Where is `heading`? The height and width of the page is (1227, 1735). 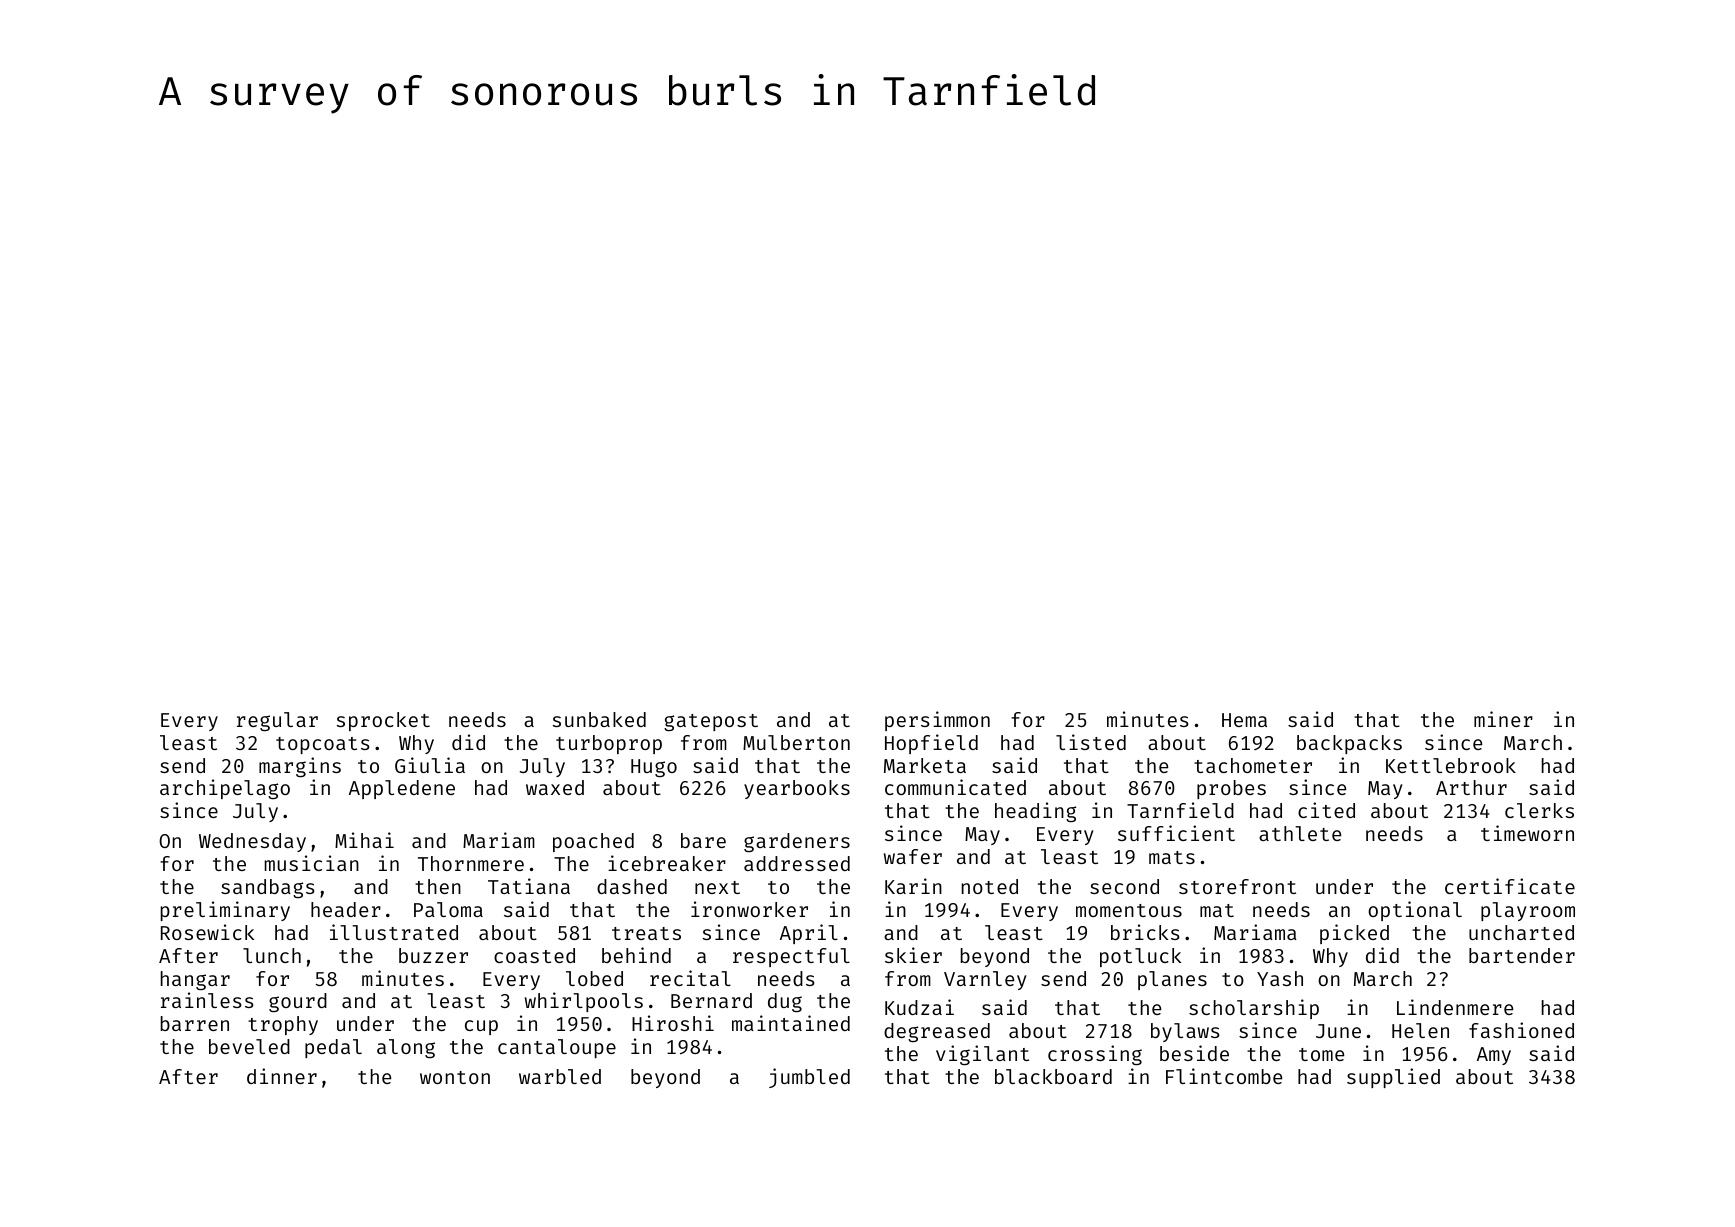
heading is located at coordinates (1035, 812).
